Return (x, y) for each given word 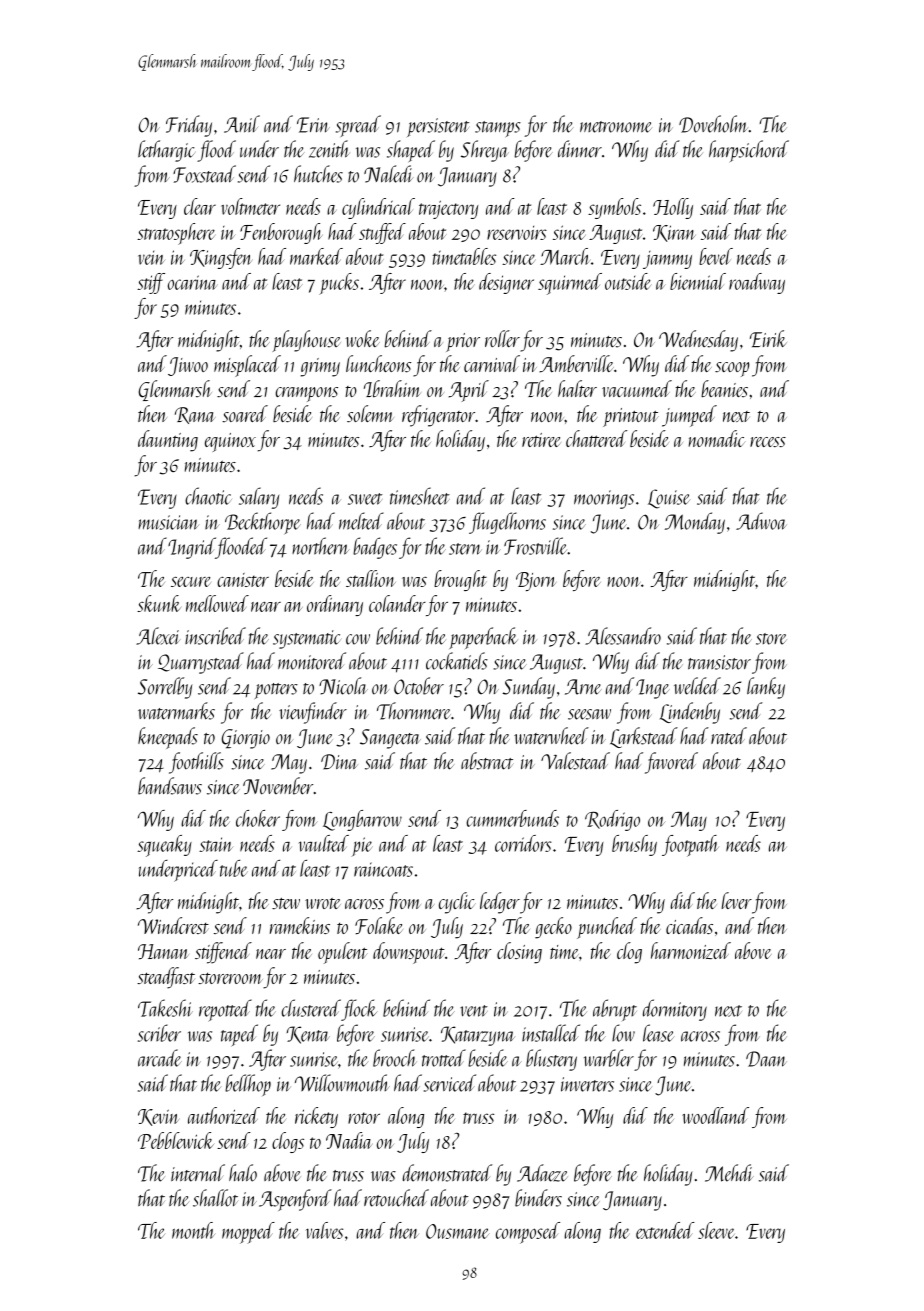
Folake (378, 925)
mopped (248, 1233)
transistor (719, 662)
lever (736, 900)
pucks (339, 284)
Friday (189, 126)
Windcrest (173, 925)
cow (358, 639)
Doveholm (713, 124)
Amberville (576, 364)
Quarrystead (201, 663)
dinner (580, 149)
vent (474, 1011)
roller (502, 339)
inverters (587, 1084)
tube (234, 868)
